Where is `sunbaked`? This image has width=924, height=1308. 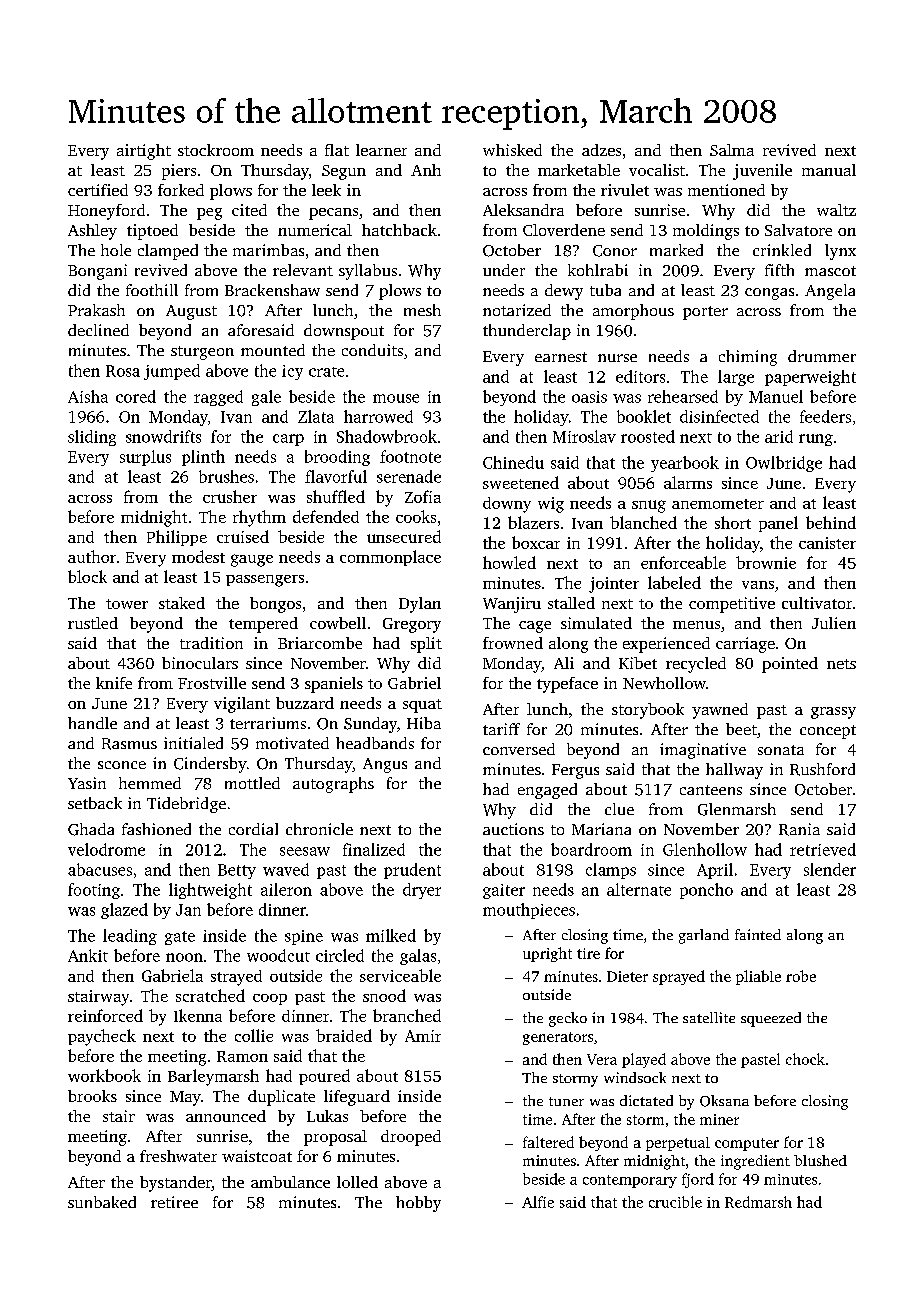 sunbaked is located at coordinates (102, 1202).
